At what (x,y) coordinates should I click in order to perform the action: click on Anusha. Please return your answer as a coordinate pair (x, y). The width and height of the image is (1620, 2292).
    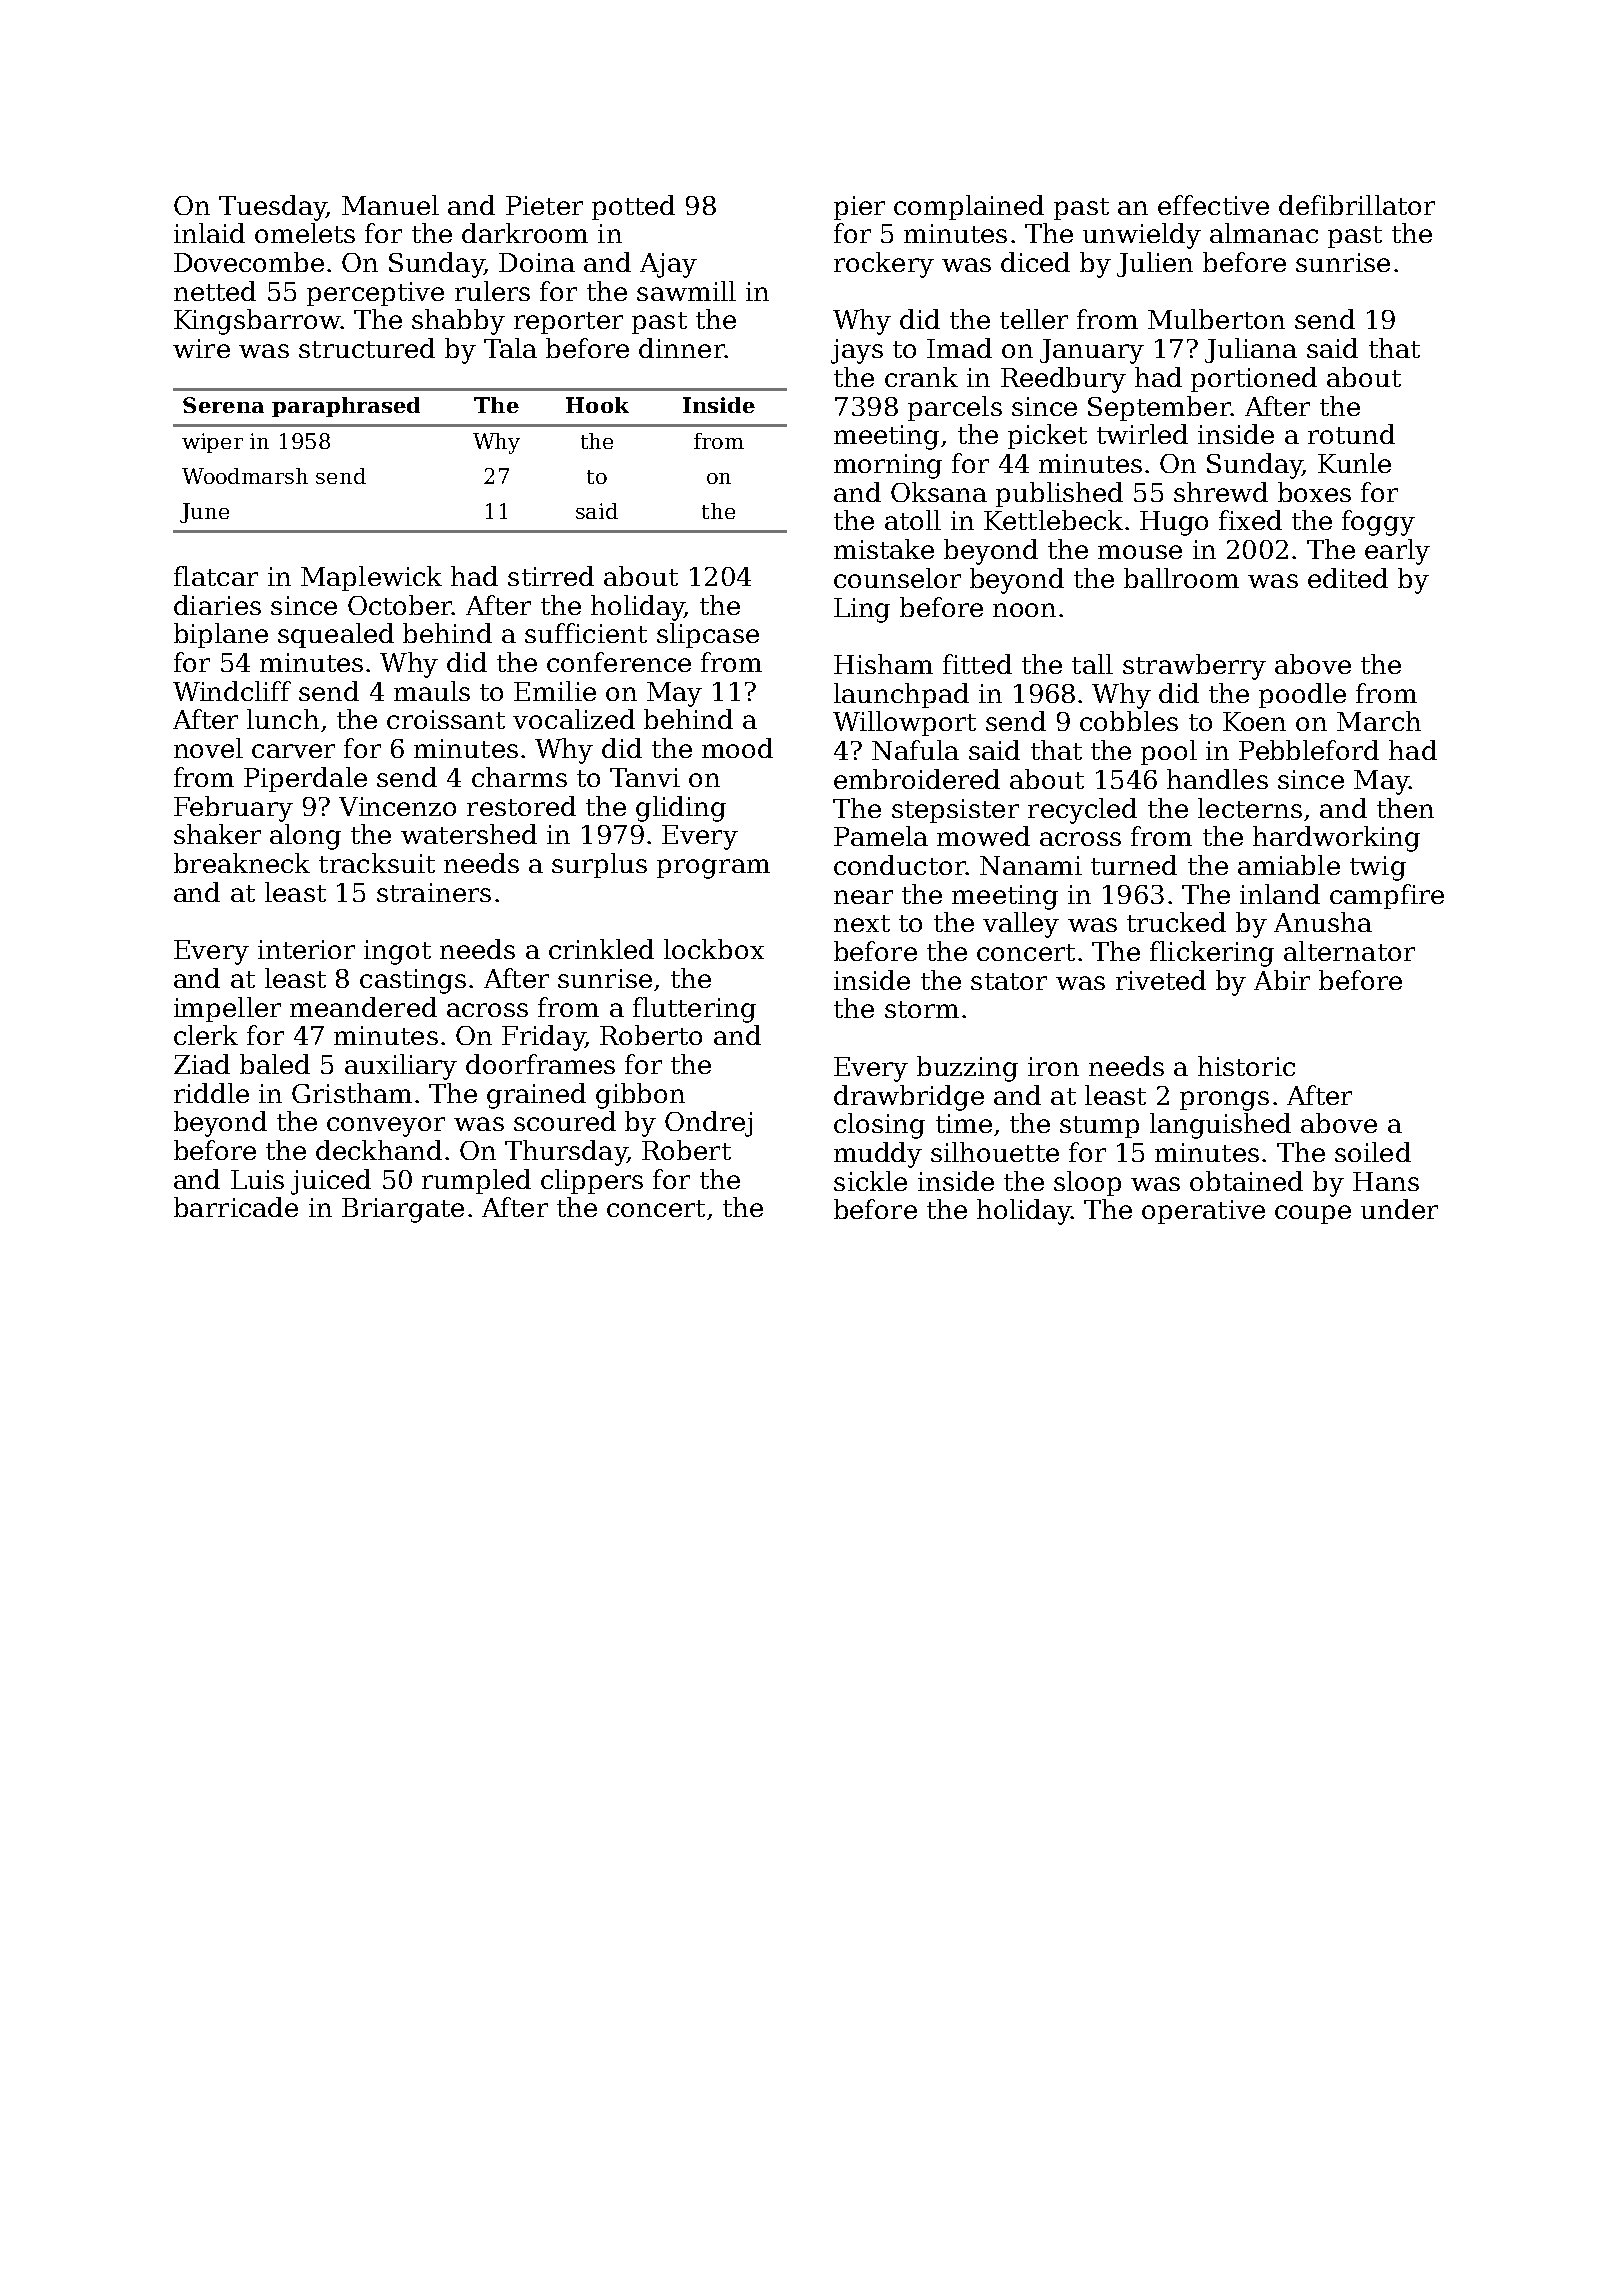
    Looking at the image, I should click on (1323, 922).
